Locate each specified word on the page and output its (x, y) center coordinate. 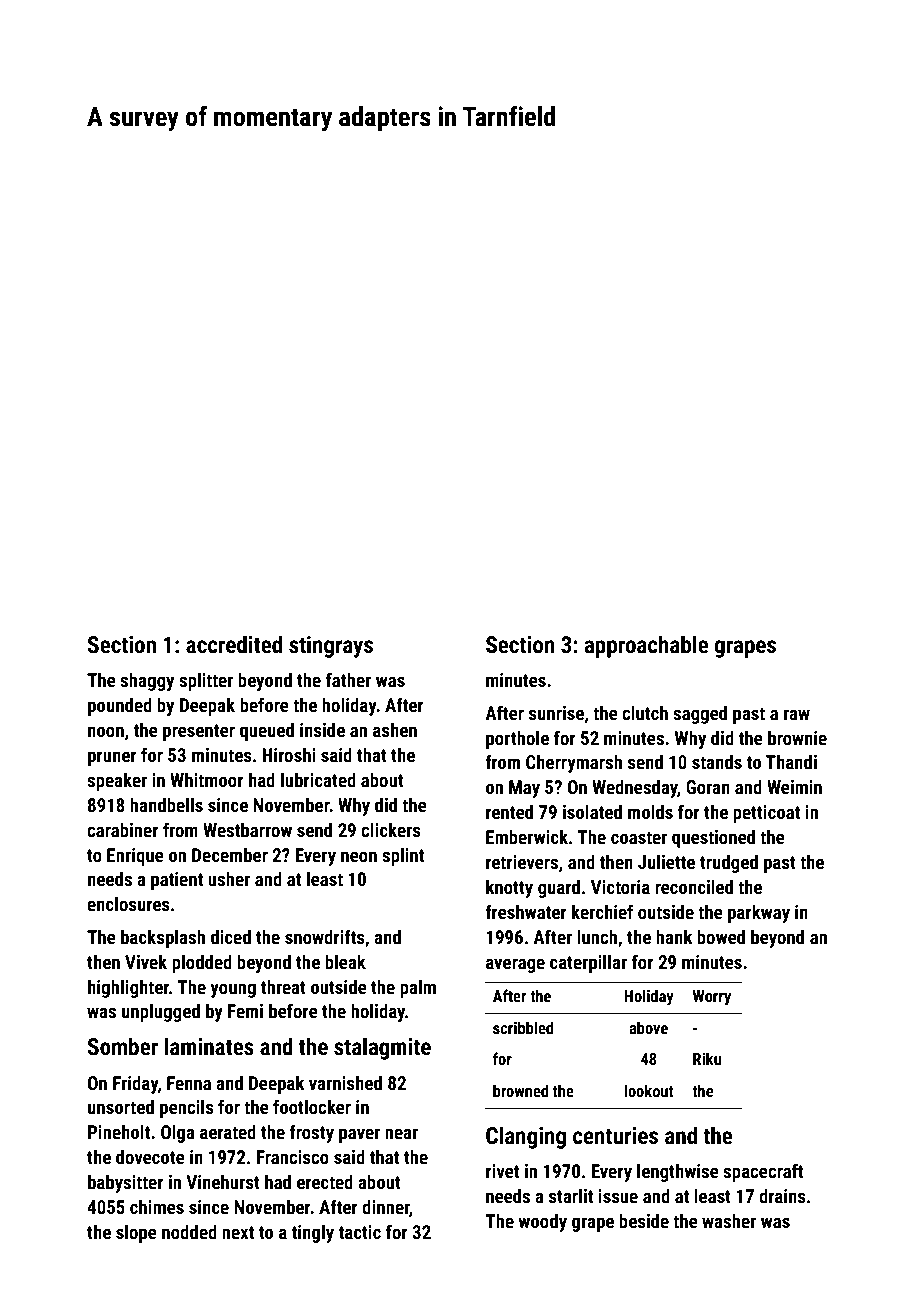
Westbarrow (247, 829)
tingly (313, 1233)
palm (418, 988)
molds (650, 811)
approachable (646, 646)
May (524, 789)
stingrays (331, 647)
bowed (721, 936)
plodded (202, 963)
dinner (386, 1208)
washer (729, 1220)
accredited (234, 644)
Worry (711, 998)
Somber (123, 1046)
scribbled (523, 1027)
